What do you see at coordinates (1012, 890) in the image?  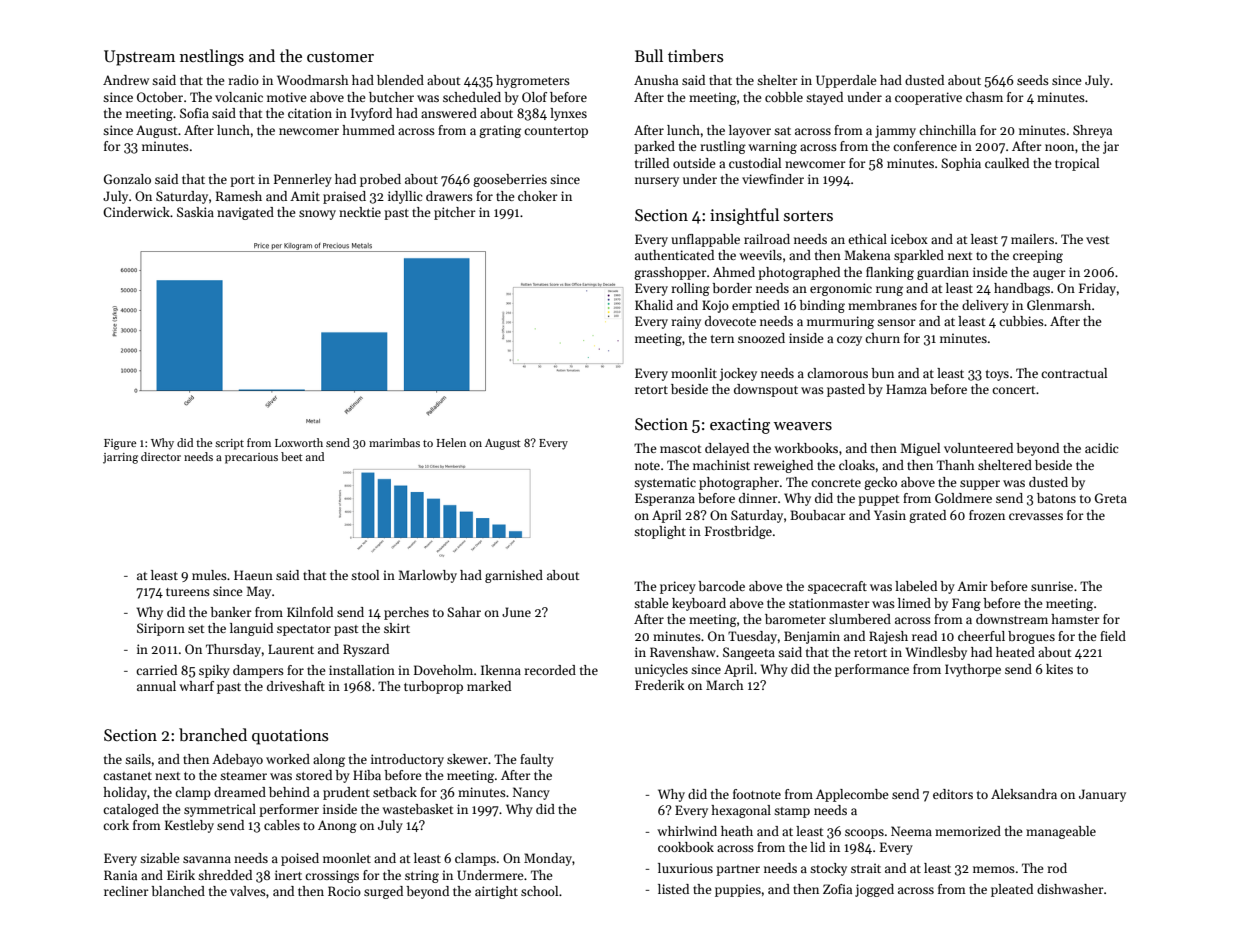 I see `pleated` at bounding box center [1012, 890].
